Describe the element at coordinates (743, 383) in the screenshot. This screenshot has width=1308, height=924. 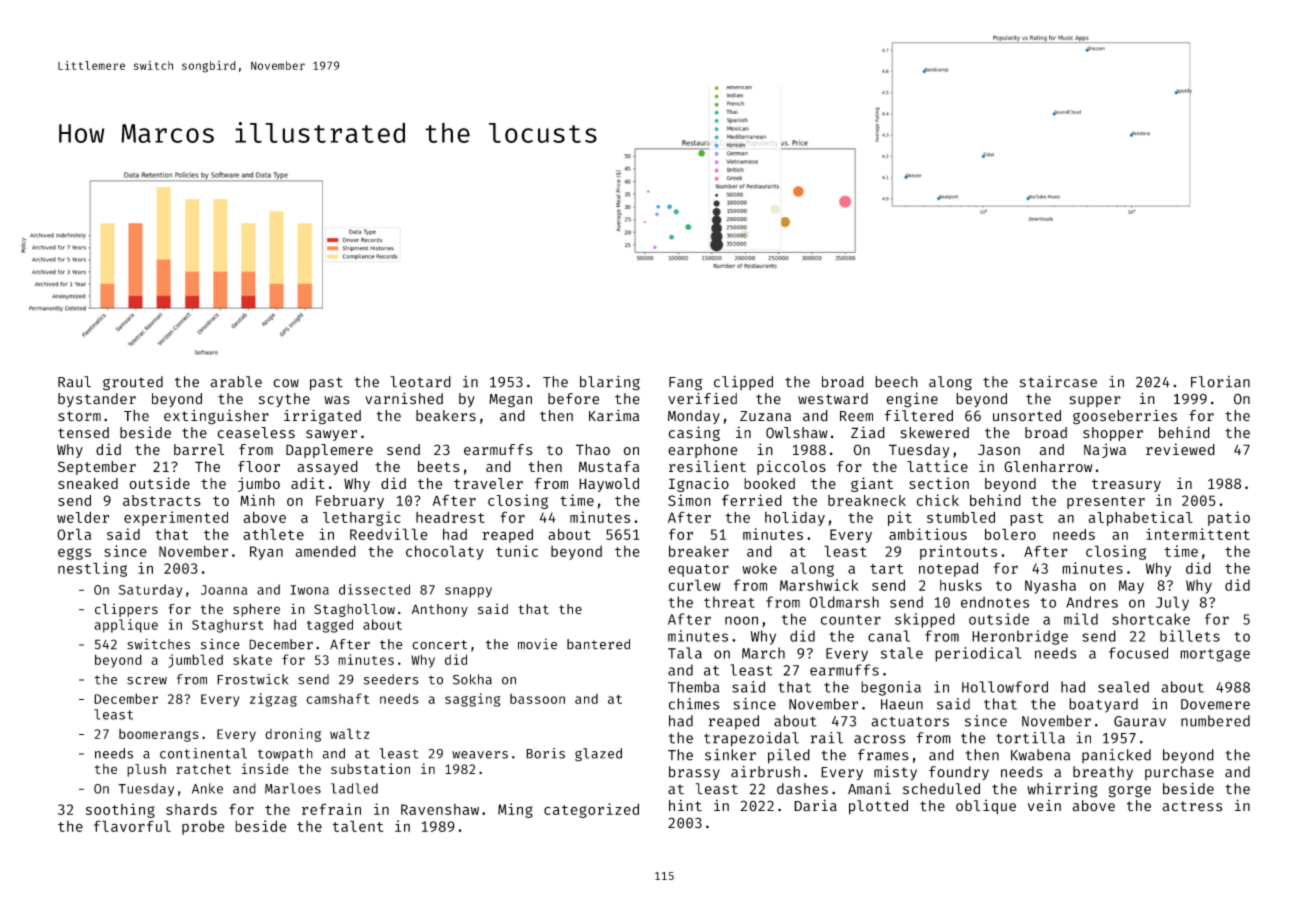
I see `clipped` at that location.
